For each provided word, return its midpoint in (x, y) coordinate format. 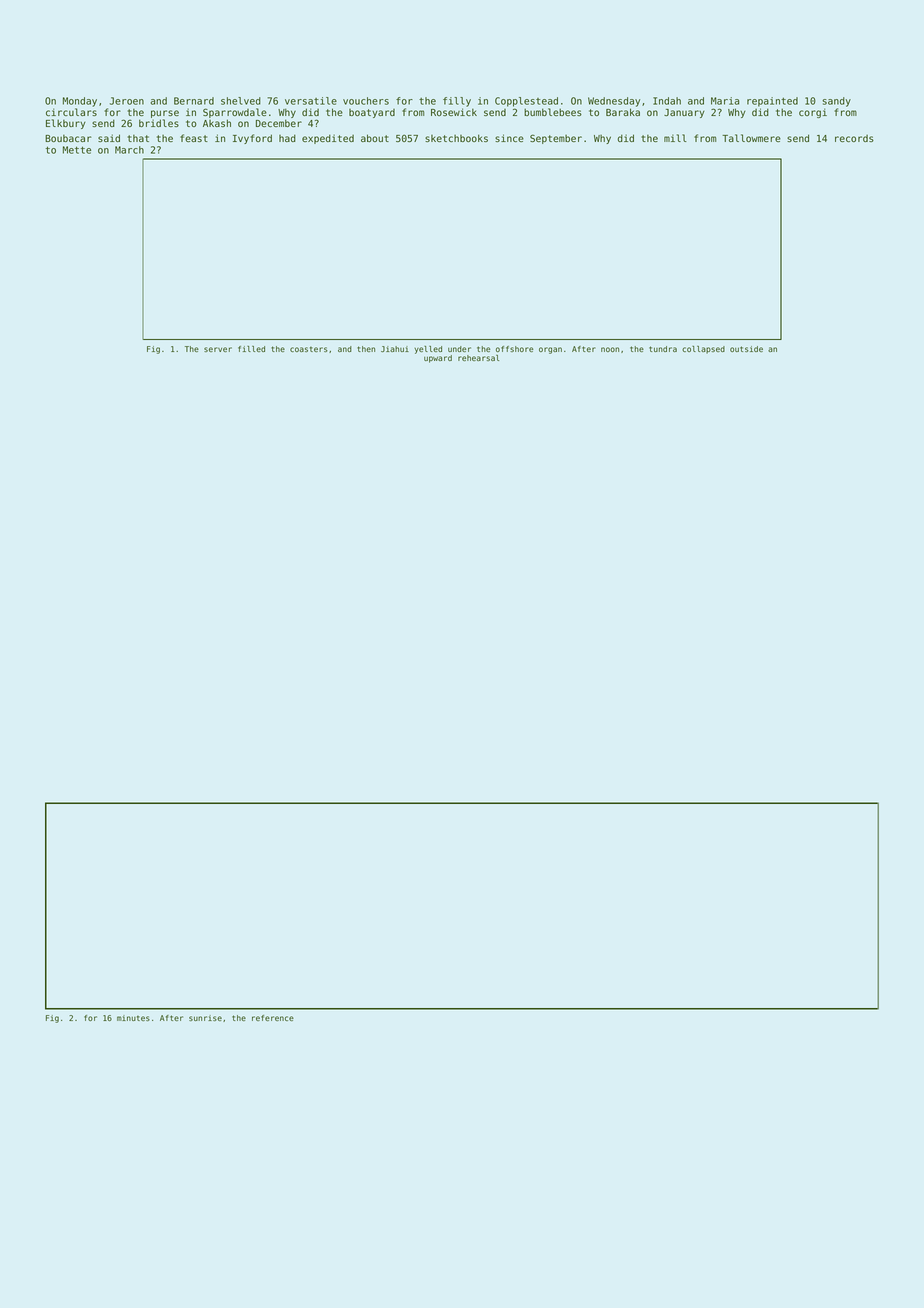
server (218, 349)
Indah (667, 101)
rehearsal (478, 358)
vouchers (366, 101)
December (279, 123)
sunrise (205, 1018)
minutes (133, 1018)
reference (273, 1018)
